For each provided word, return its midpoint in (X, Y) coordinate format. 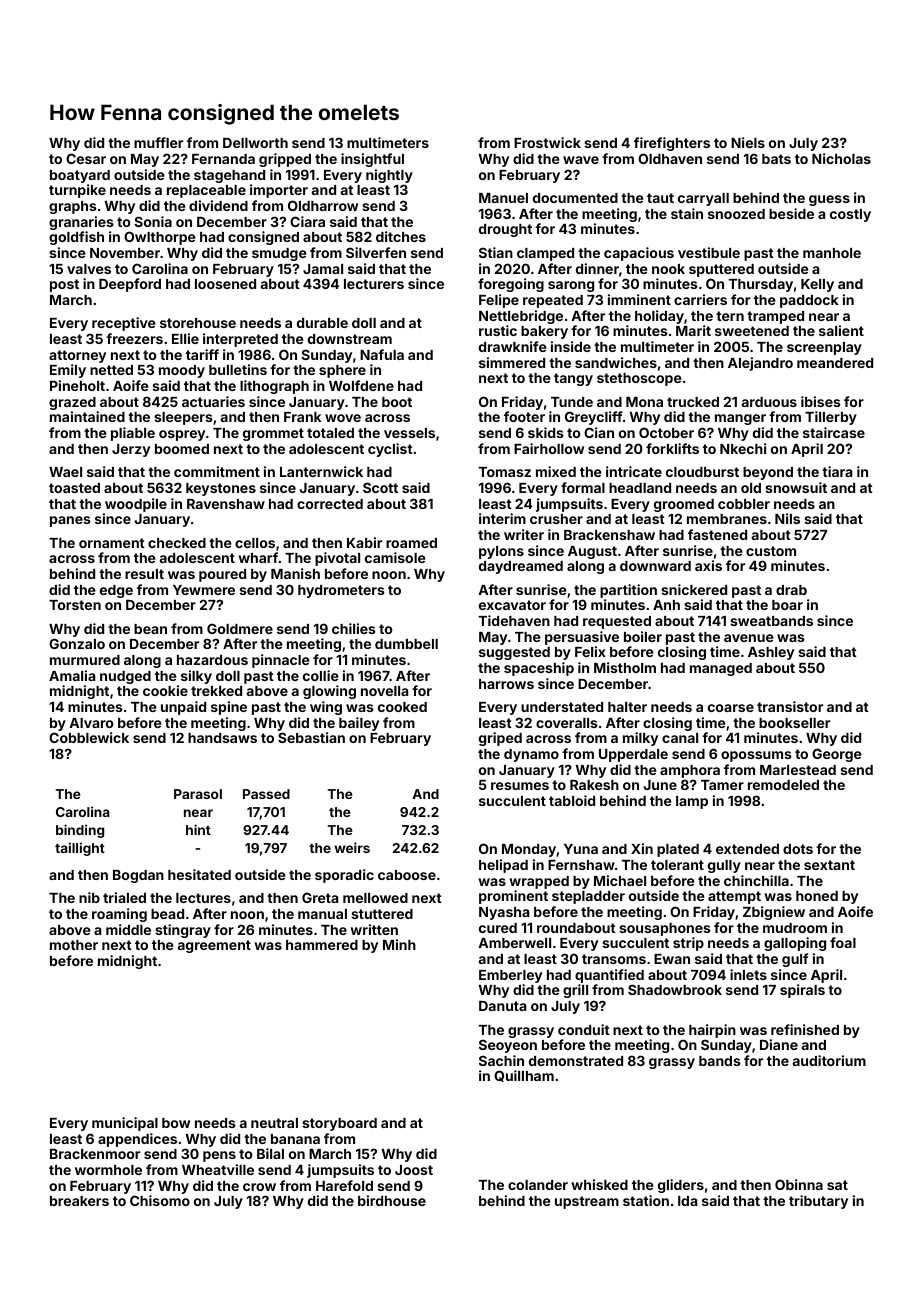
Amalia (72, 675)
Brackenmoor (95, 1154)
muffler (158, 142)
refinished (805, 1029)
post (64, 285)
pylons (501, 552)
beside (791, 213)
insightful (372, 160)
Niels (748, 142)
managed (721, 669)
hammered (322, 945)
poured (222, 575)
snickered (694, 589)
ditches (401, 236)
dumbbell (406, 644)
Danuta (502, 1005)
